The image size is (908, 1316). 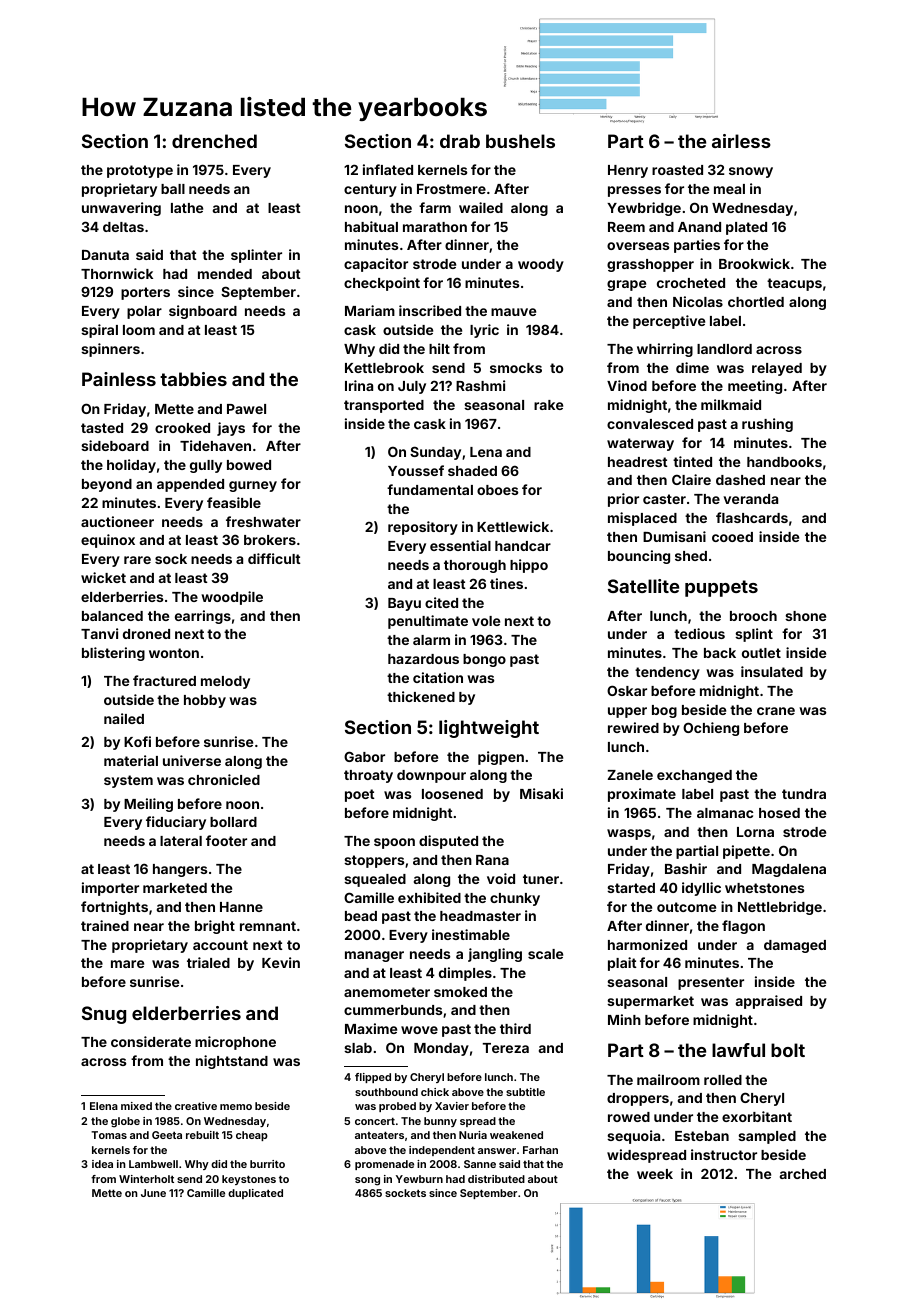 I want to click on drab, so click(x=460, y=141).
